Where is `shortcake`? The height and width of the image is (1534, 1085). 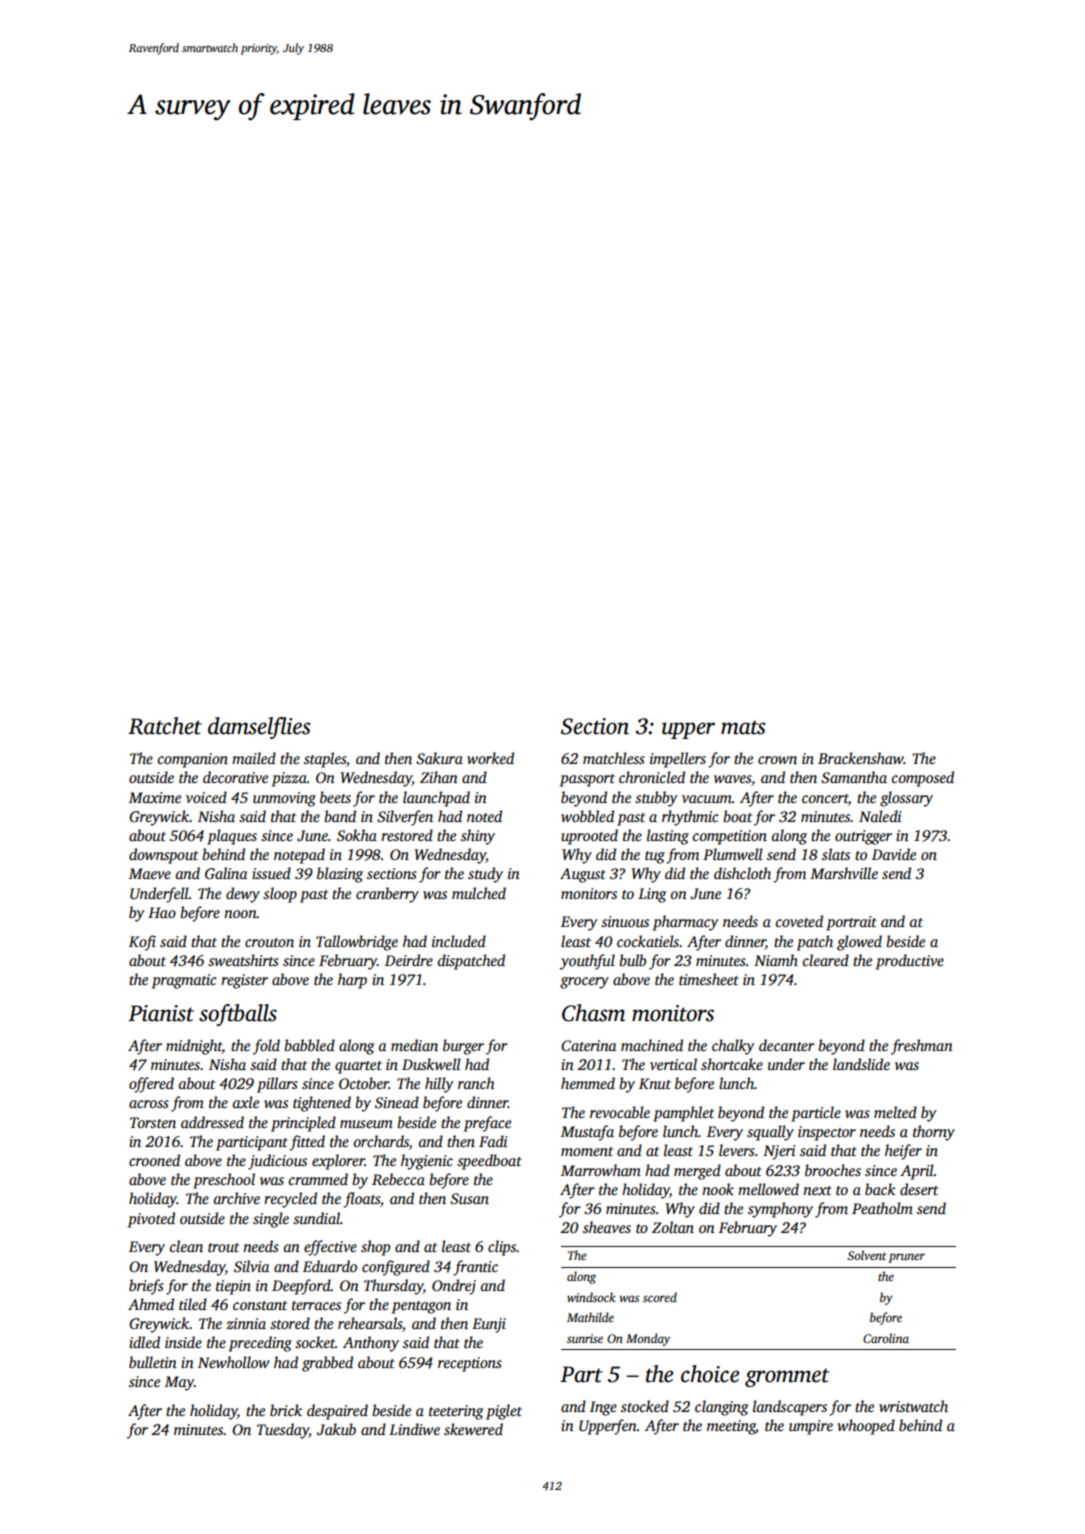 shortcake is located at coordinates (732, 1064).
